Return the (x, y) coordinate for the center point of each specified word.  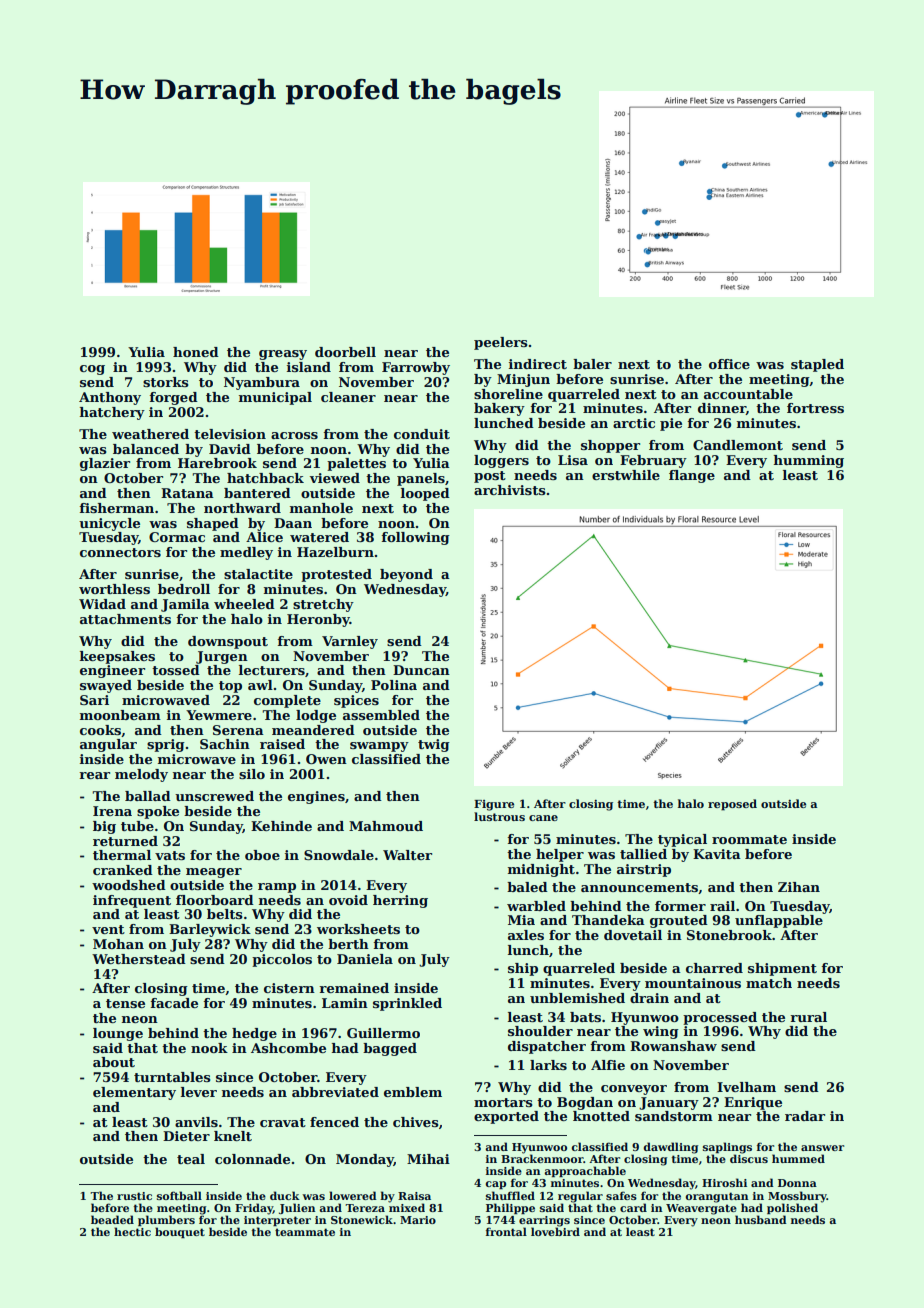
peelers (501, 343)
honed (196, 352)
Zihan (799, 887)
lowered (353, 1195)
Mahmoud (386, 826)
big (104, 827)
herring (400, 901)
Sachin (225, 744)
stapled (817, 365)
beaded (112, 1219)
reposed (732, 805)
